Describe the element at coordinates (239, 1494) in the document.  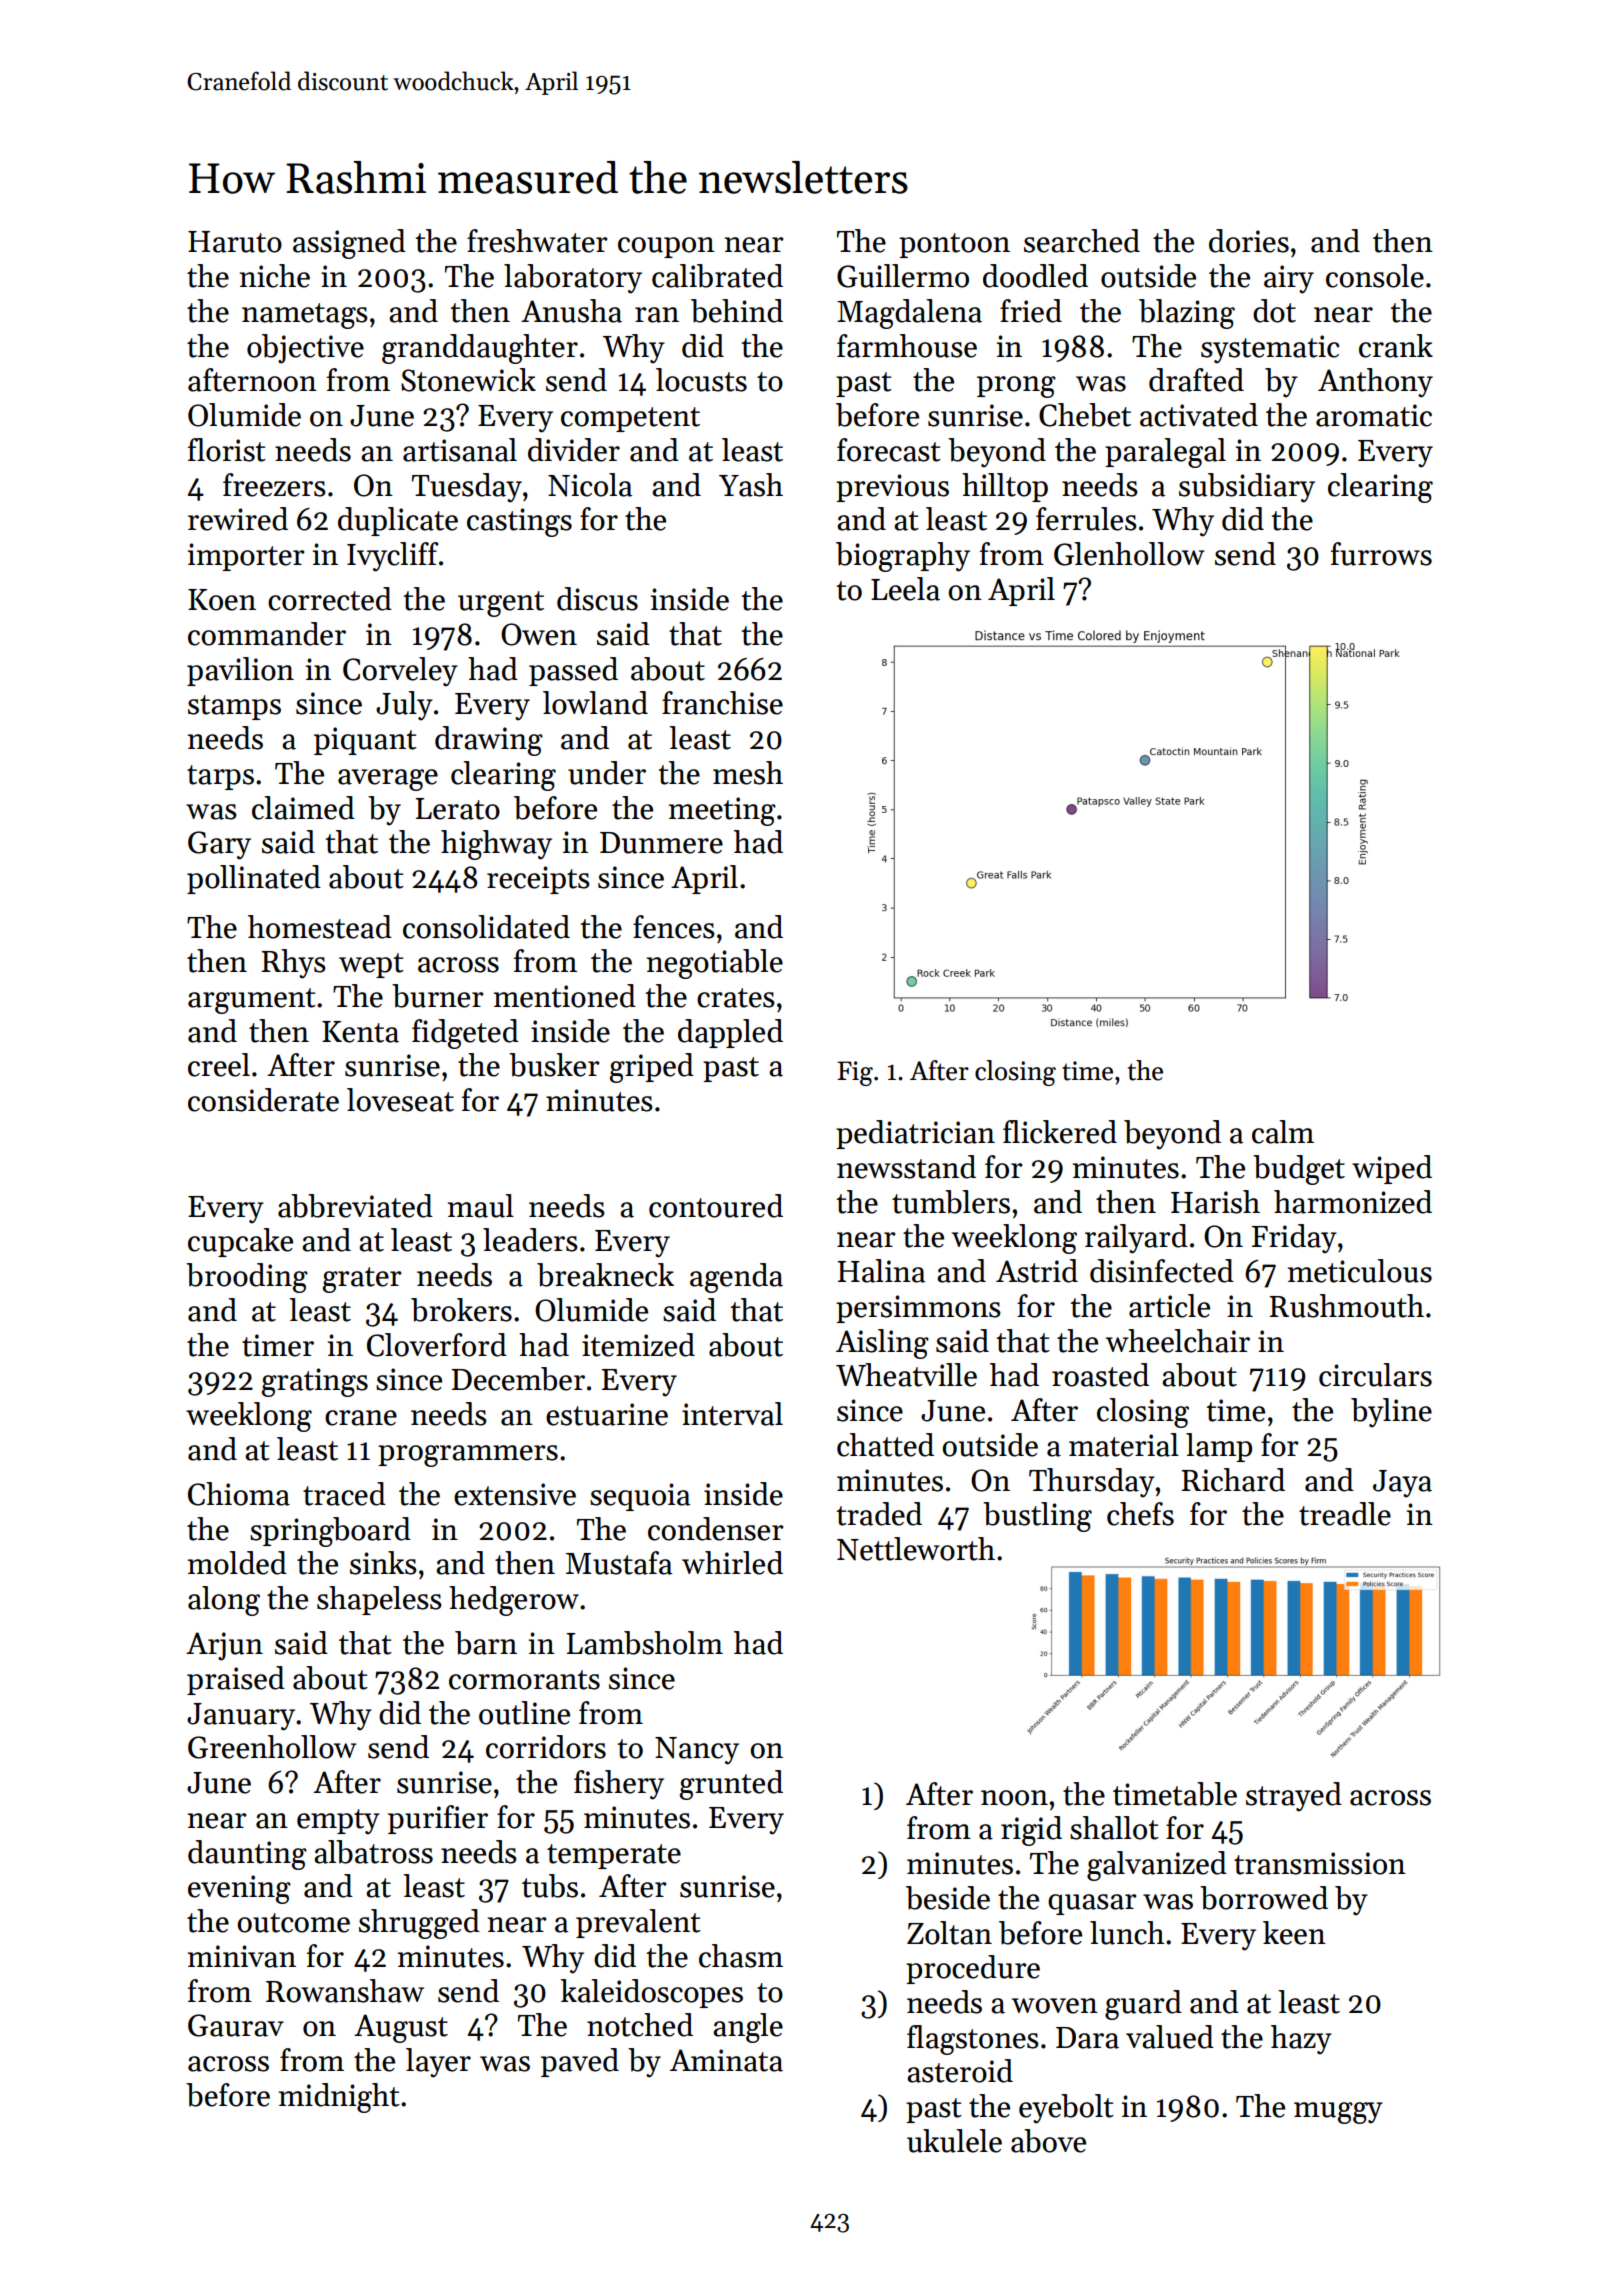
I see `Chioma` at that location.
